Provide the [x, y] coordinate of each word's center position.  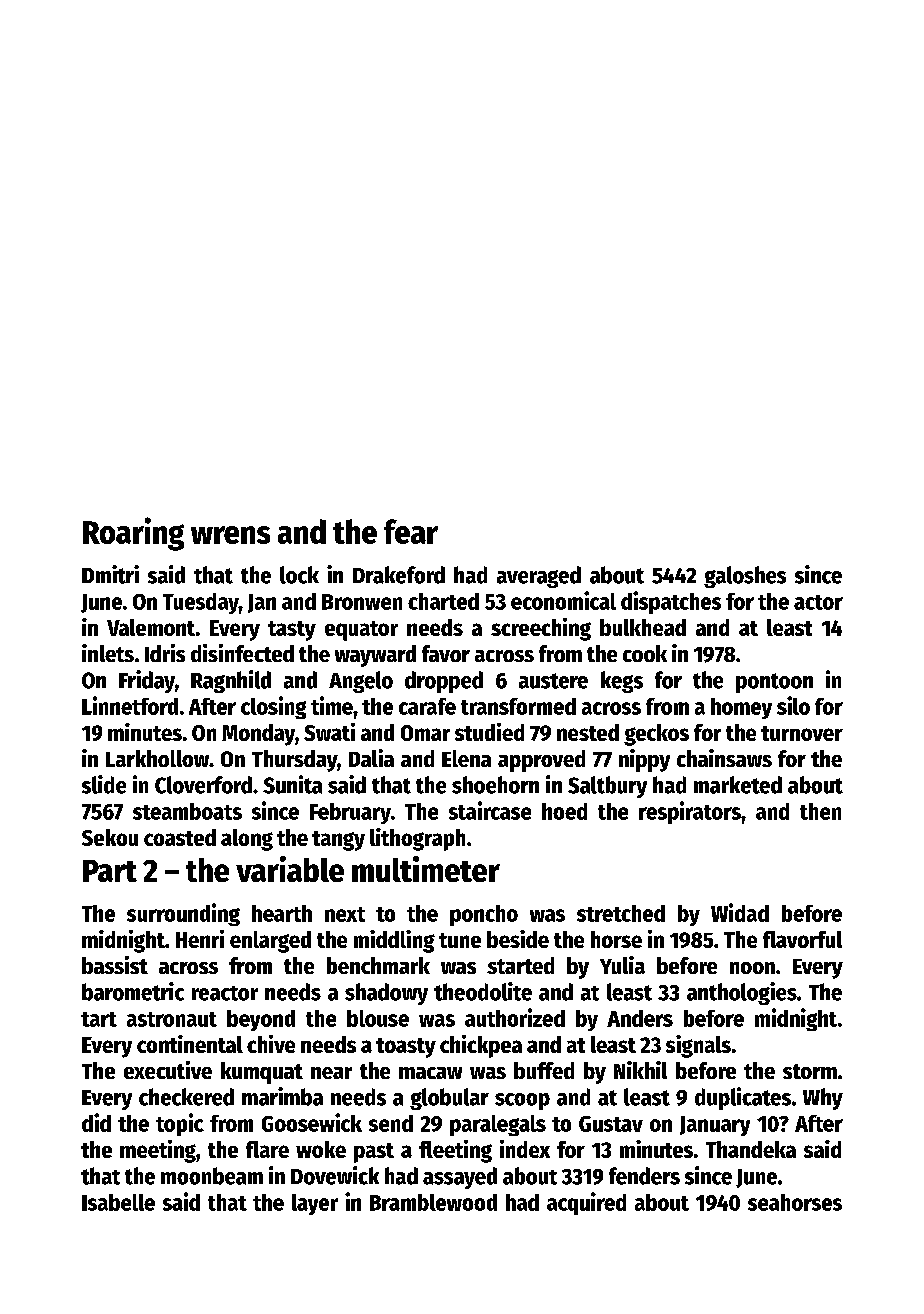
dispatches [671, 602]
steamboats [187, 811]
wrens [230, 535]
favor [446, 653]
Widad [740, 912]
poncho [484, 915]
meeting [158, 1151]
